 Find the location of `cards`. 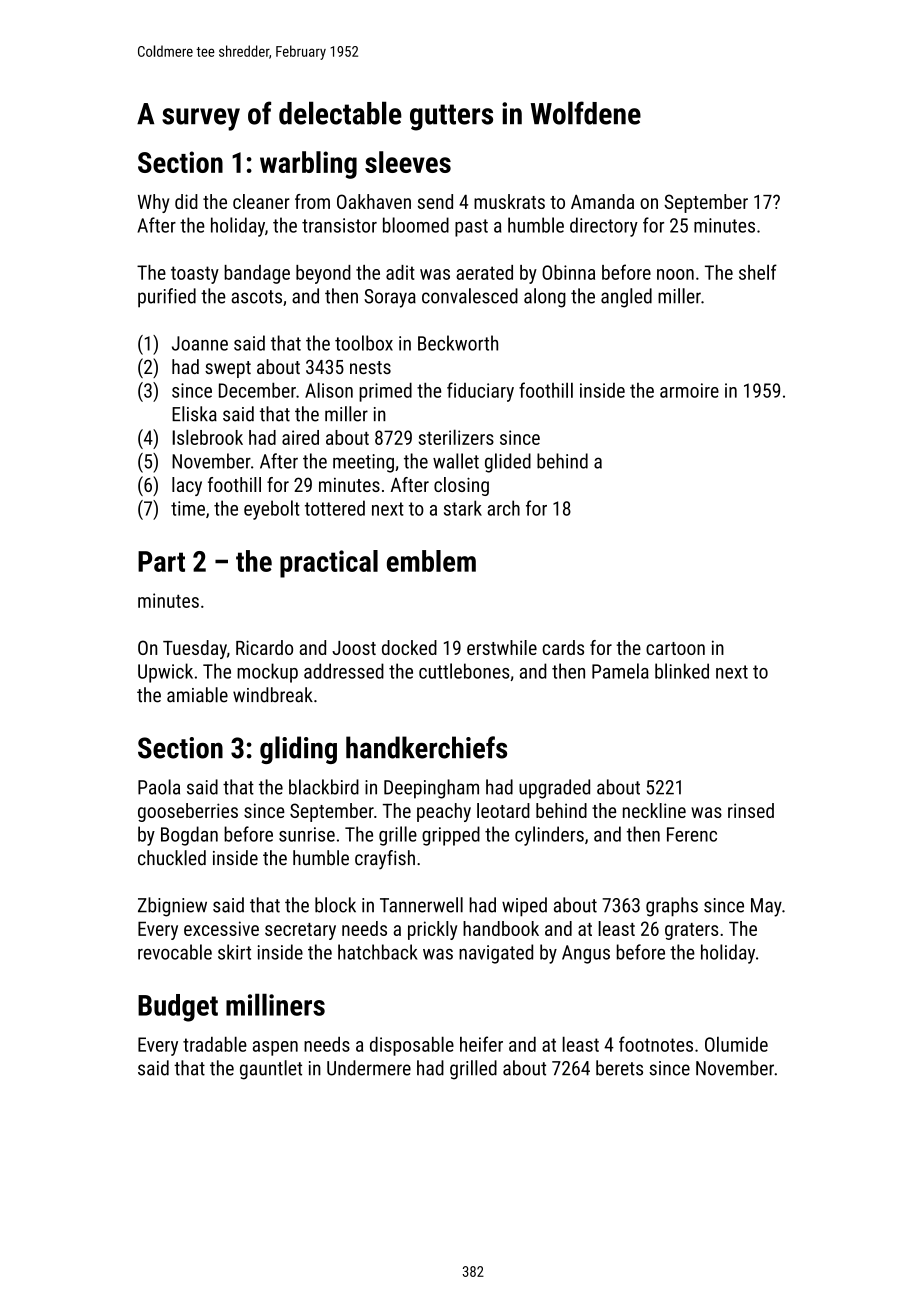

cards is located at coordinates (563, 647).
